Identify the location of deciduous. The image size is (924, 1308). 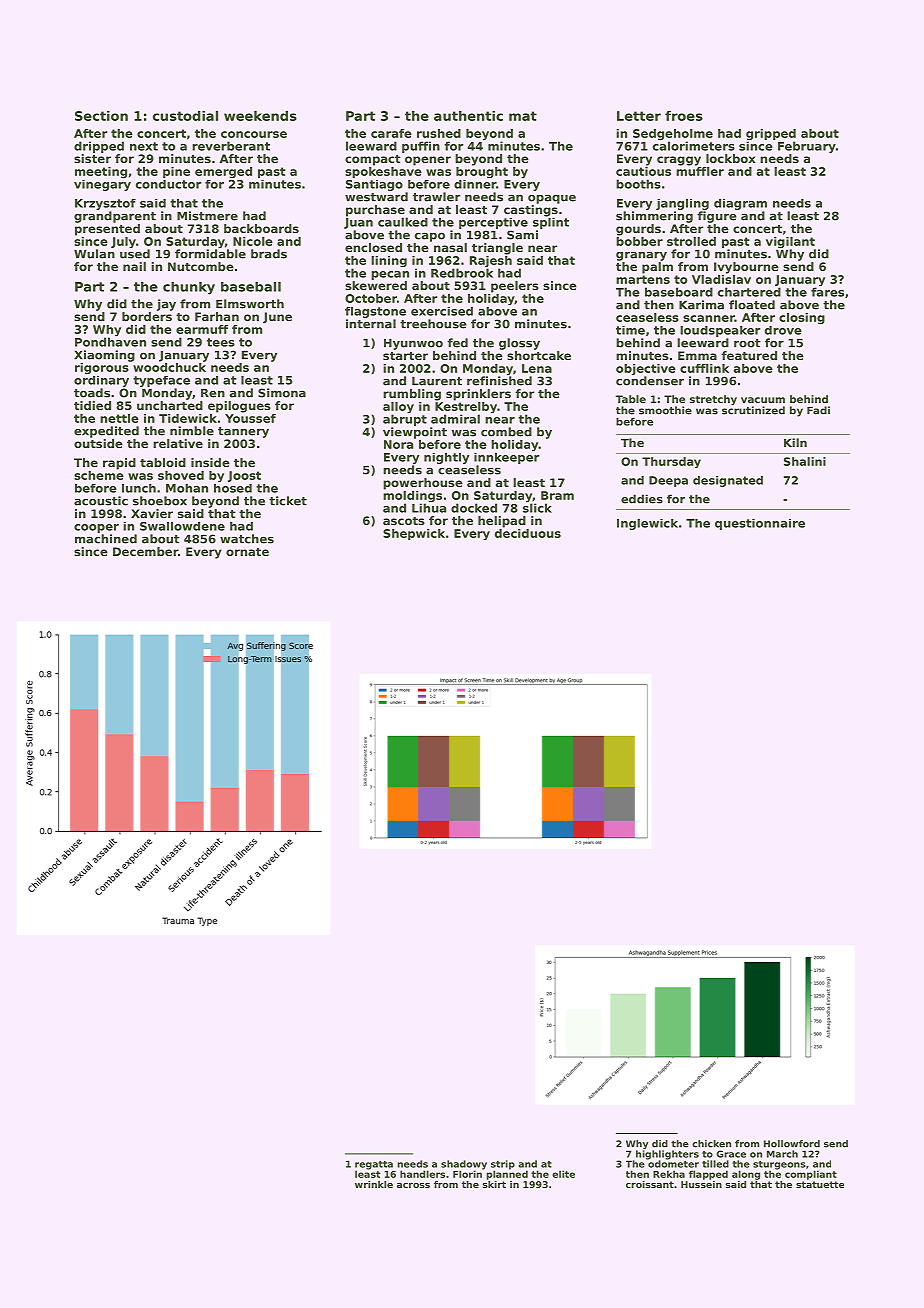
(528, 533).
